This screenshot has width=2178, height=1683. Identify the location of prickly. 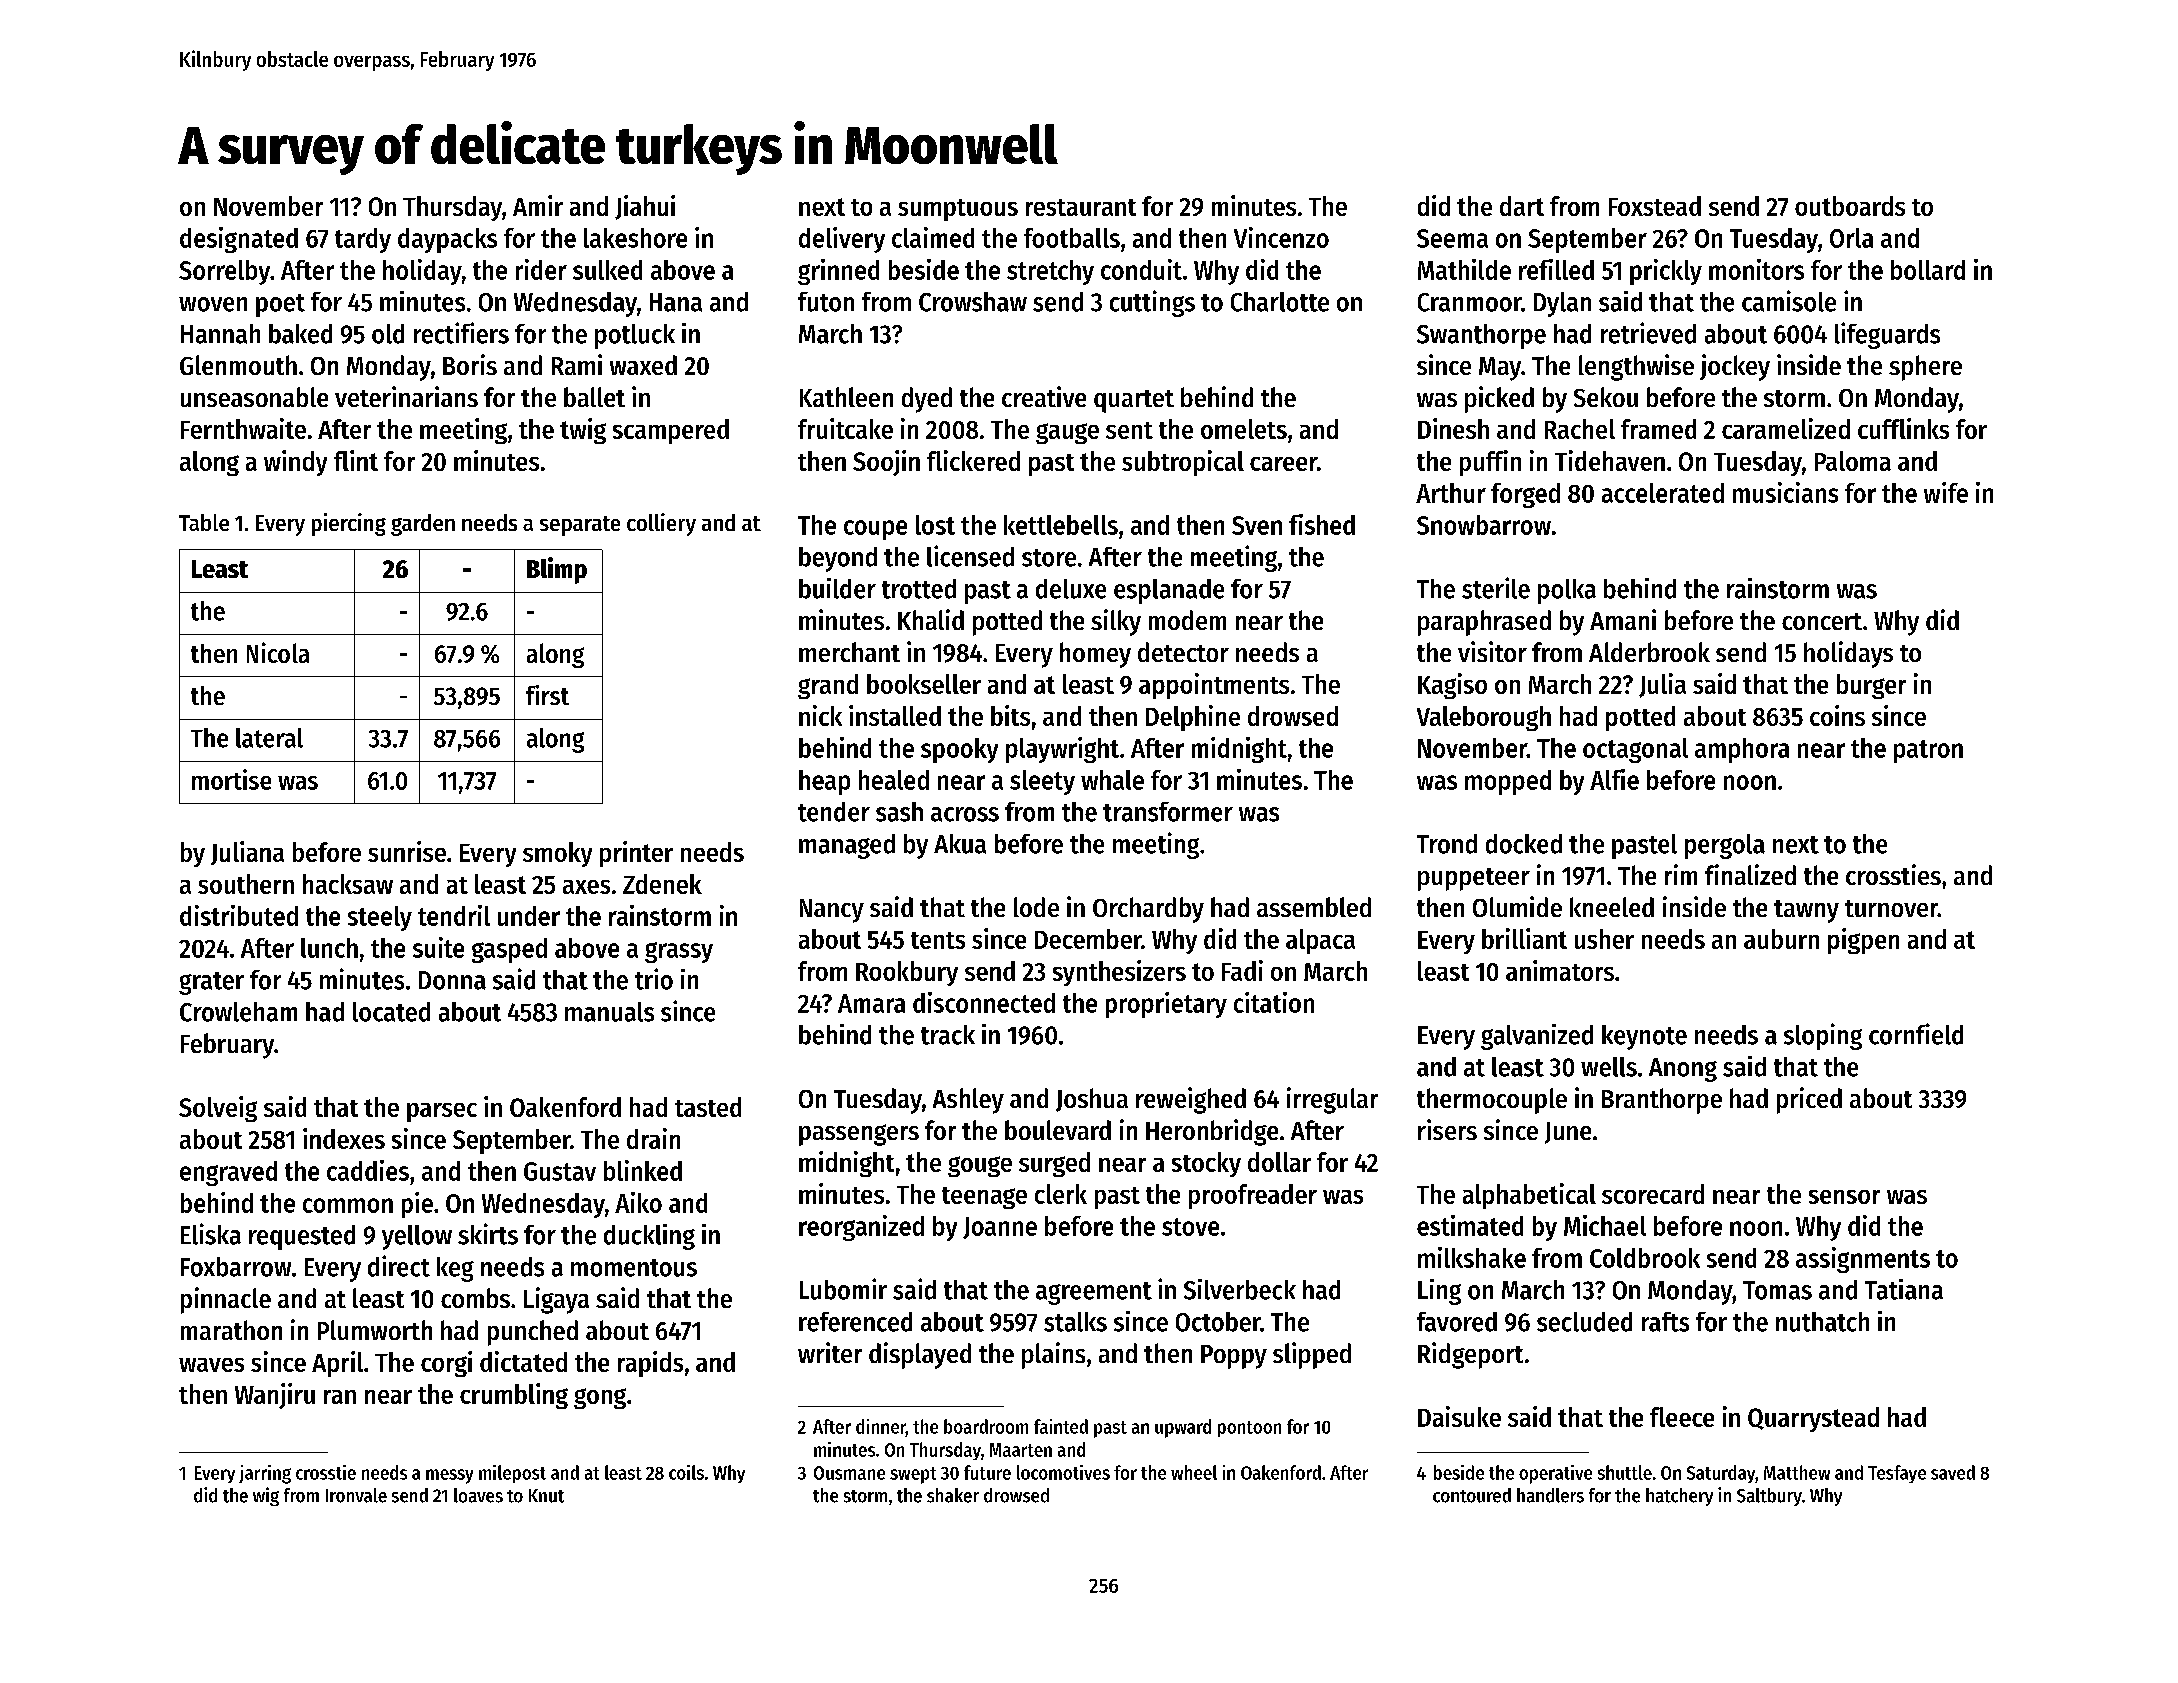
(1666, 272).
